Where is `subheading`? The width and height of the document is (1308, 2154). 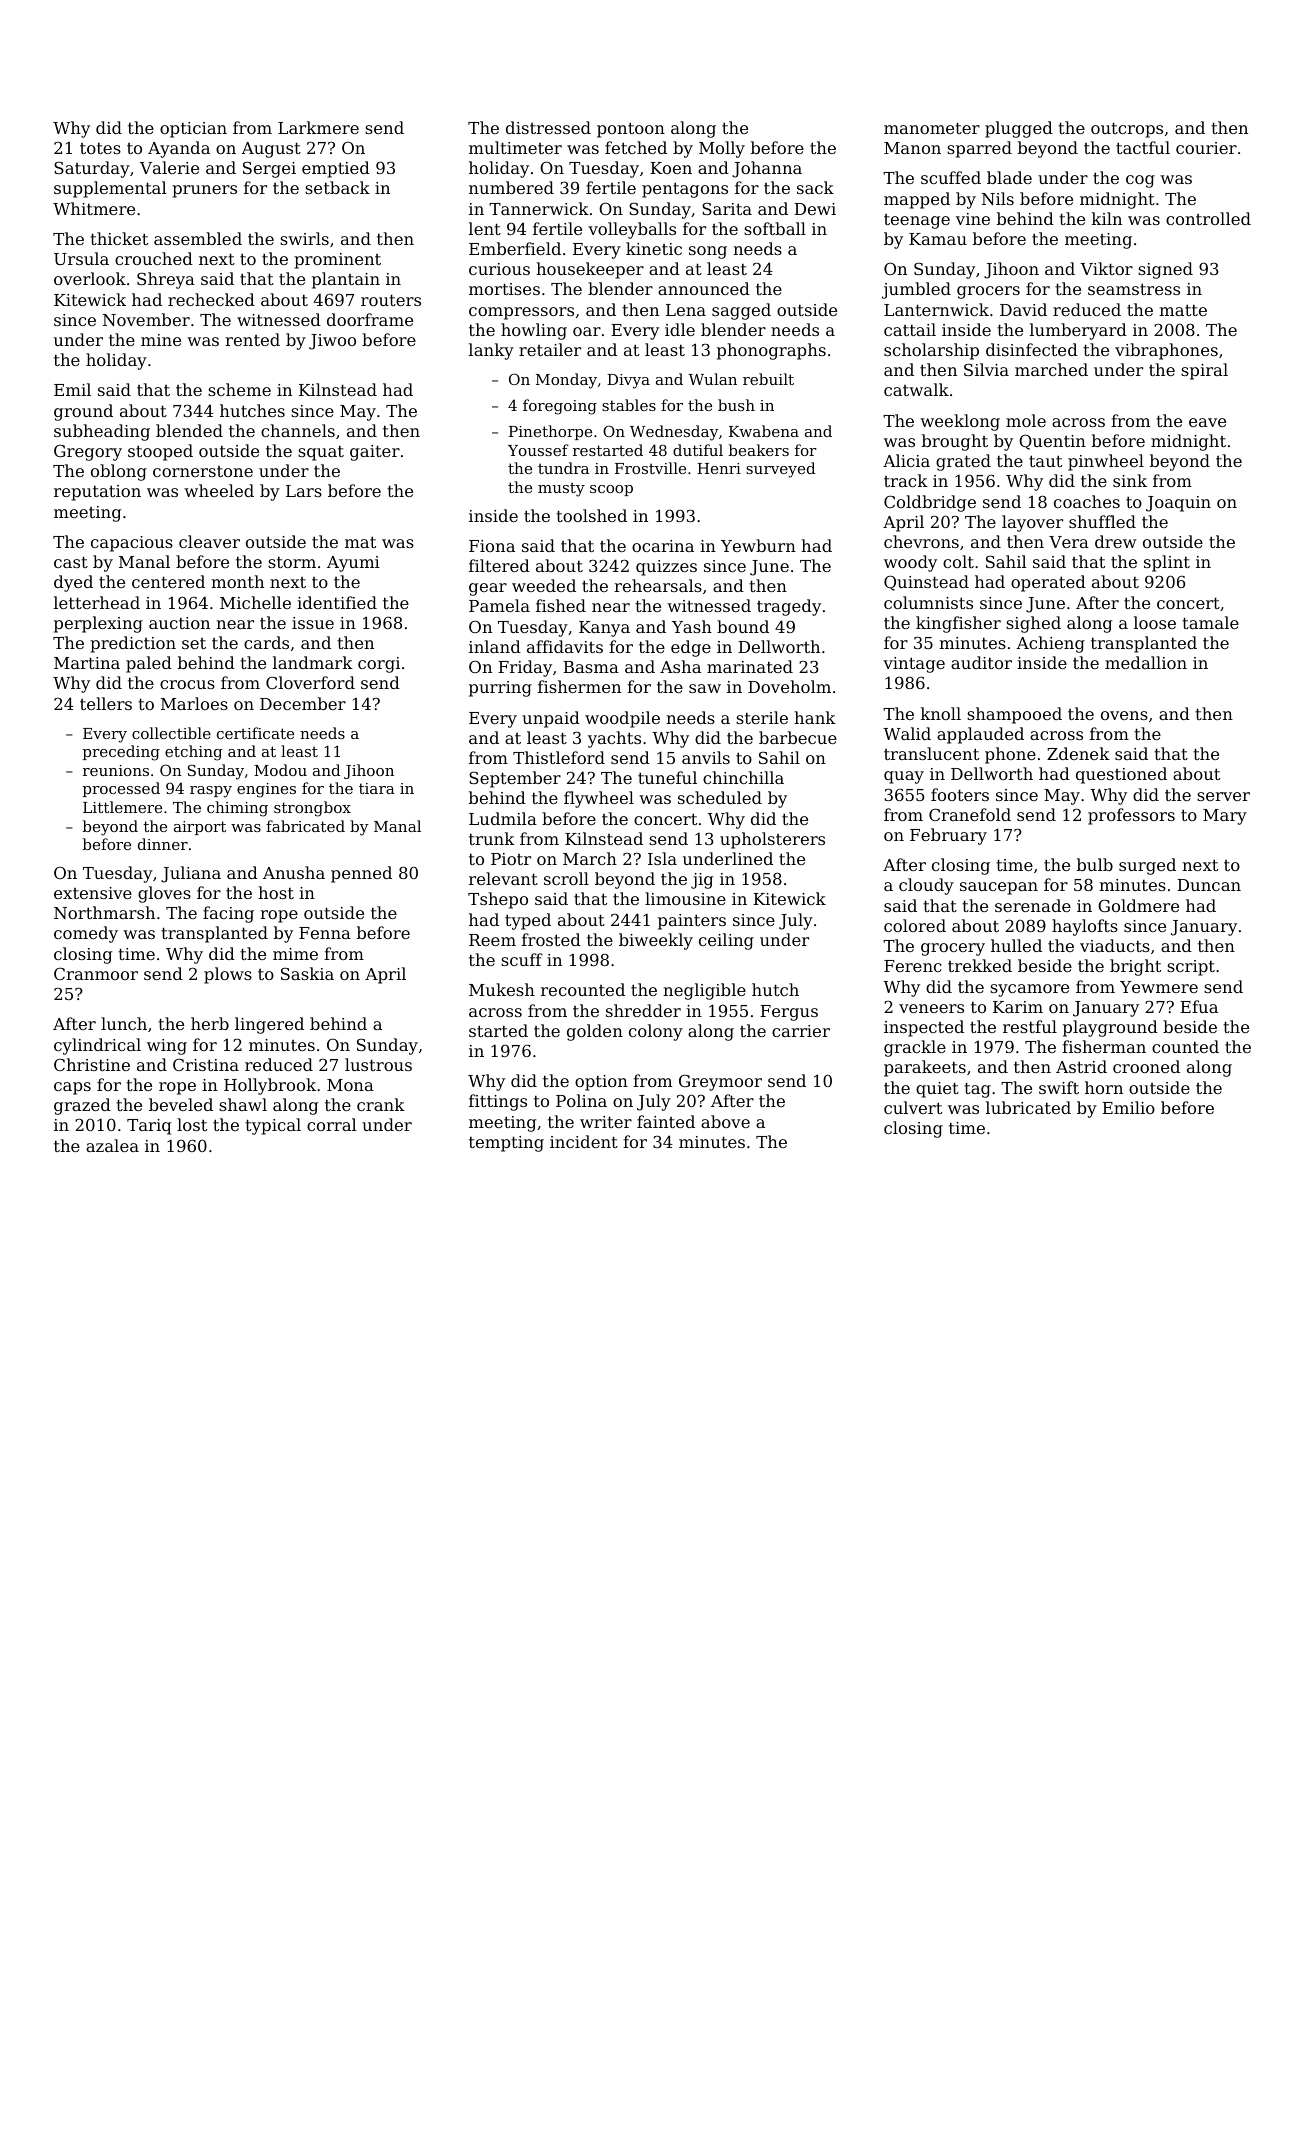
subheading is located at coordinates (102, 432).
